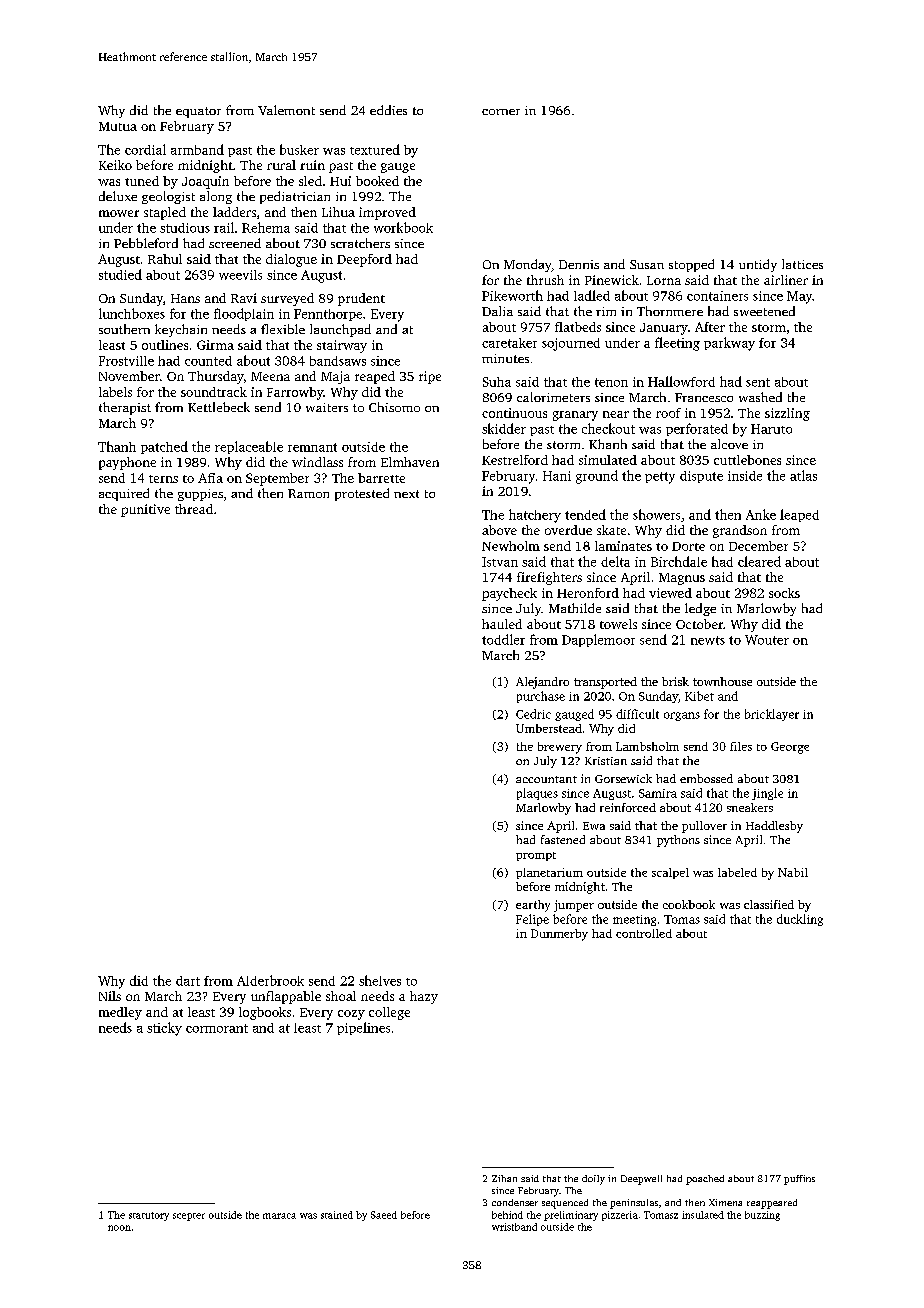 The image size is (924, 1308). Describe the element at coordinates (501, 112) in the screenshot. I see `corner` at that location.
